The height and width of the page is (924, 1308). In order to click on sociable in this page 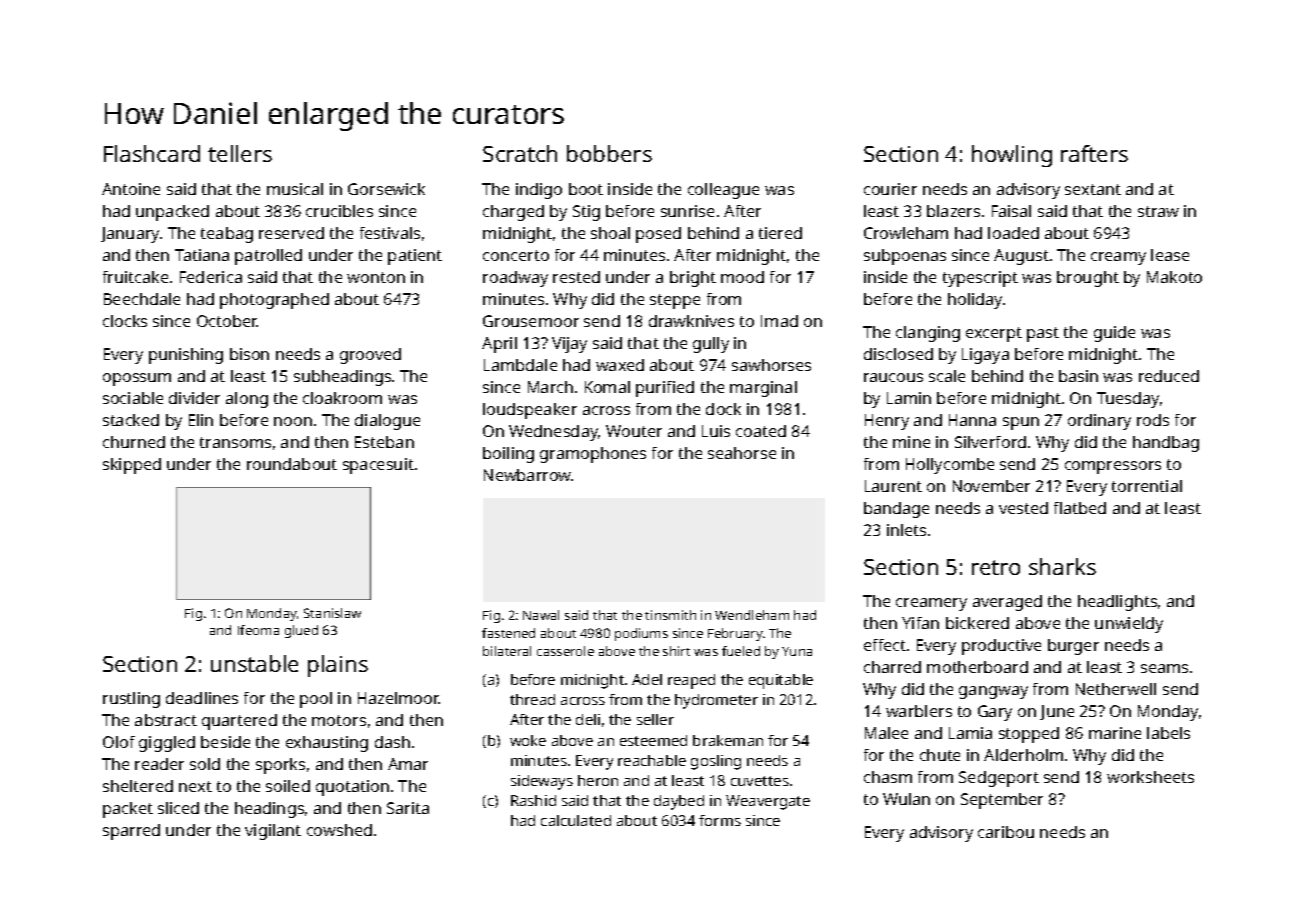, I will do `click(133, 398)`.
